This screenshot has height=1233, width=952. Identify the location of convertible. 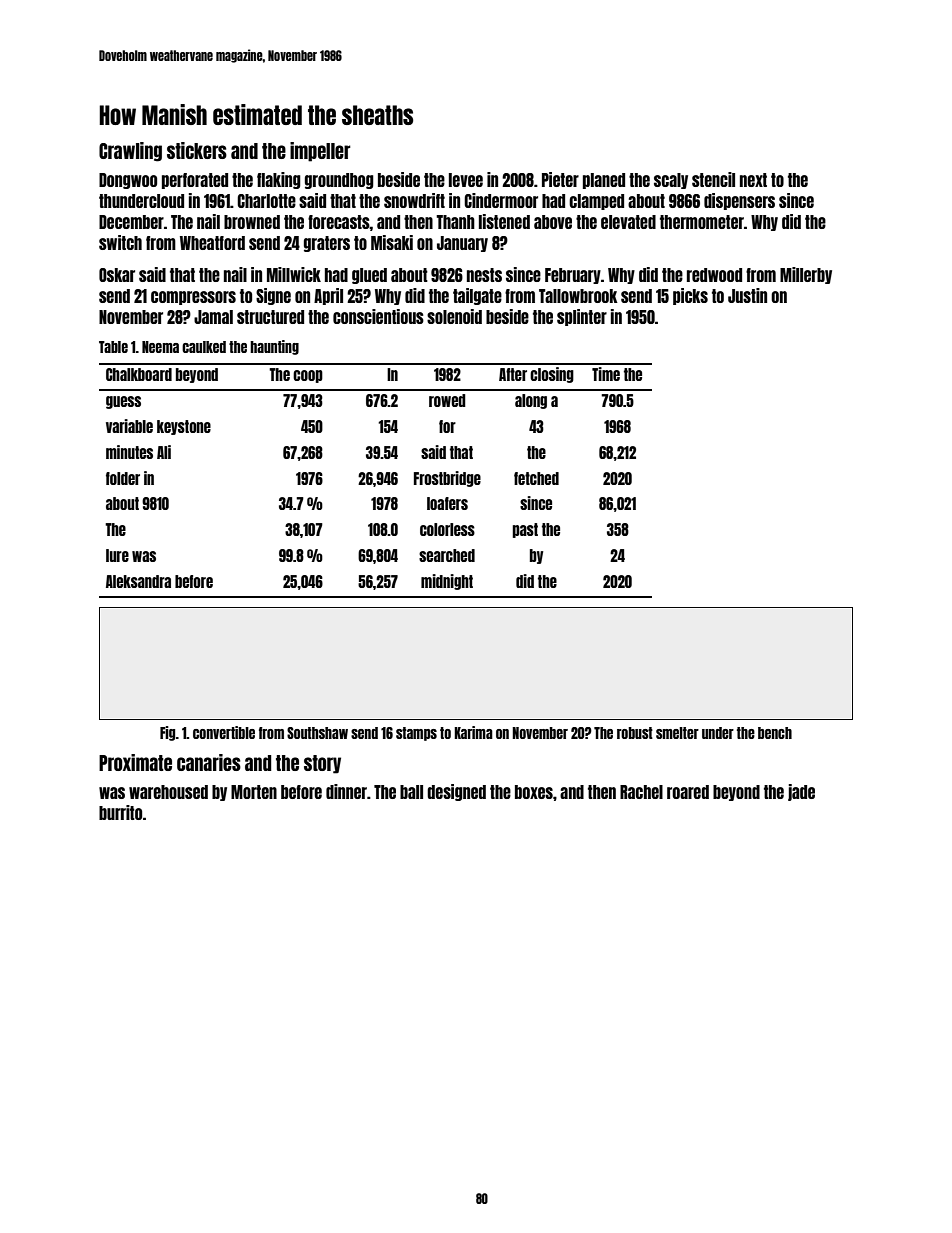
(224, 732).
